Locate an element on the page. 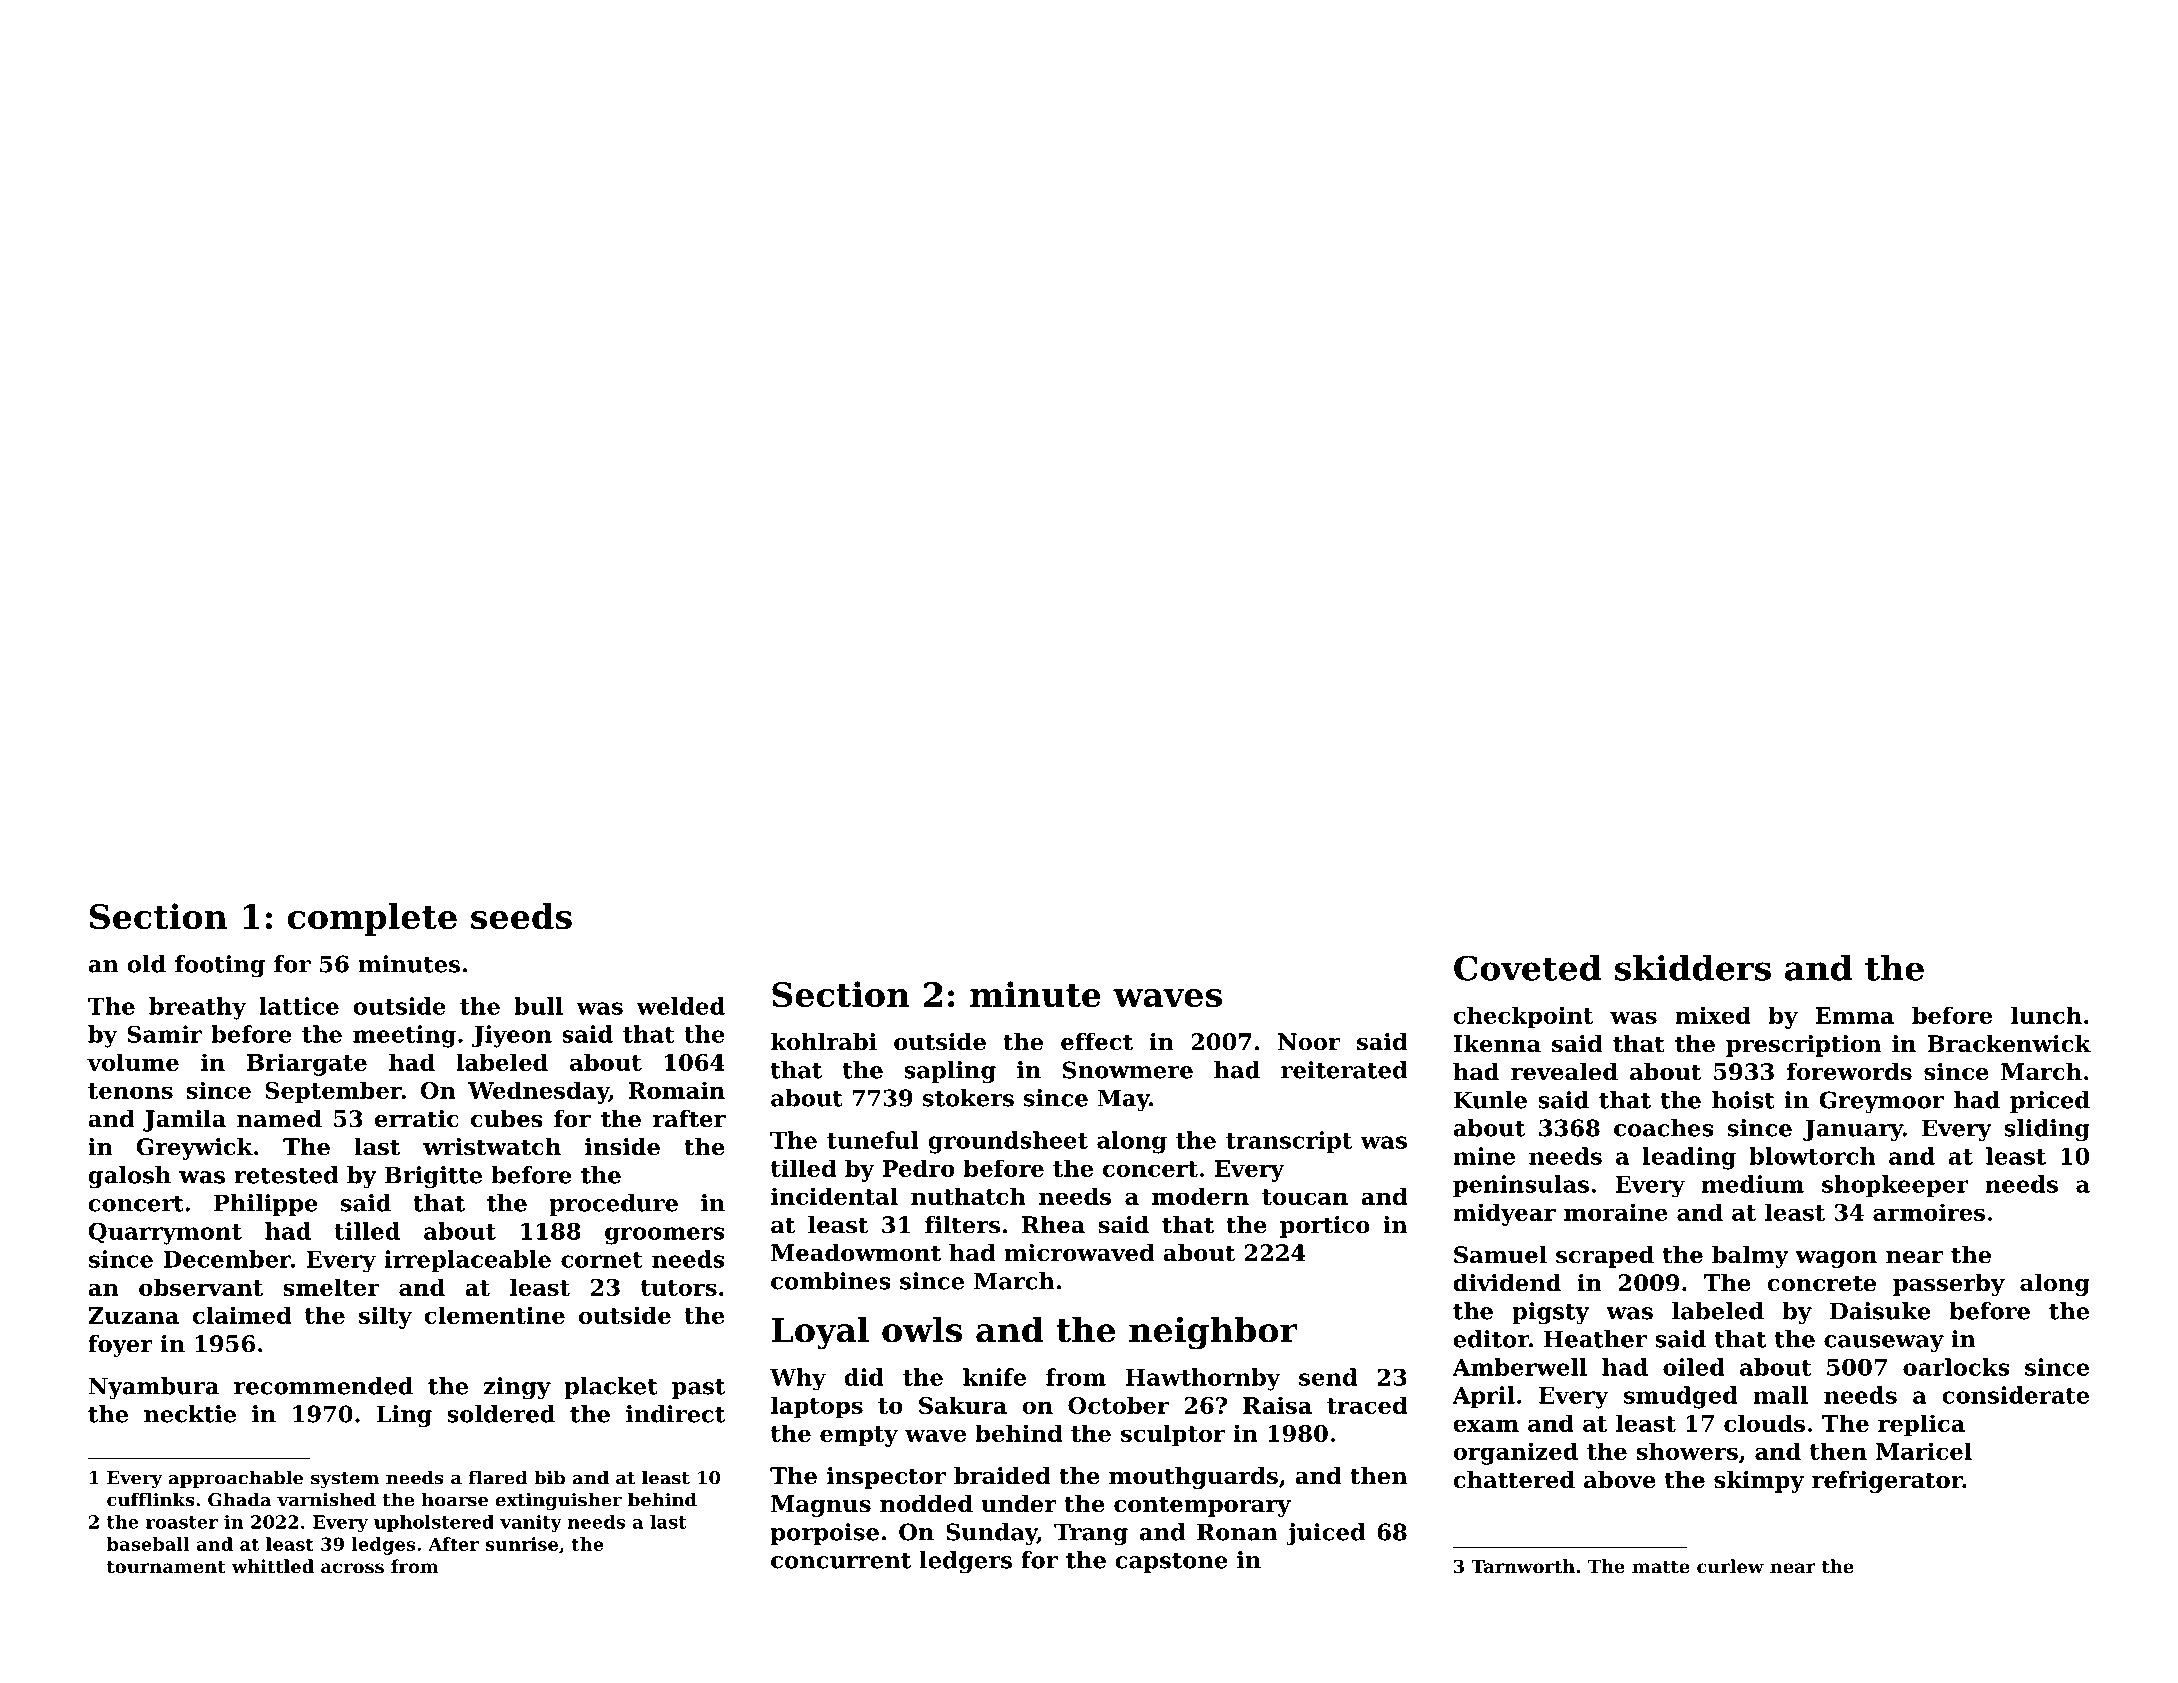  considerate is located at coordinates (2015, 1395).
